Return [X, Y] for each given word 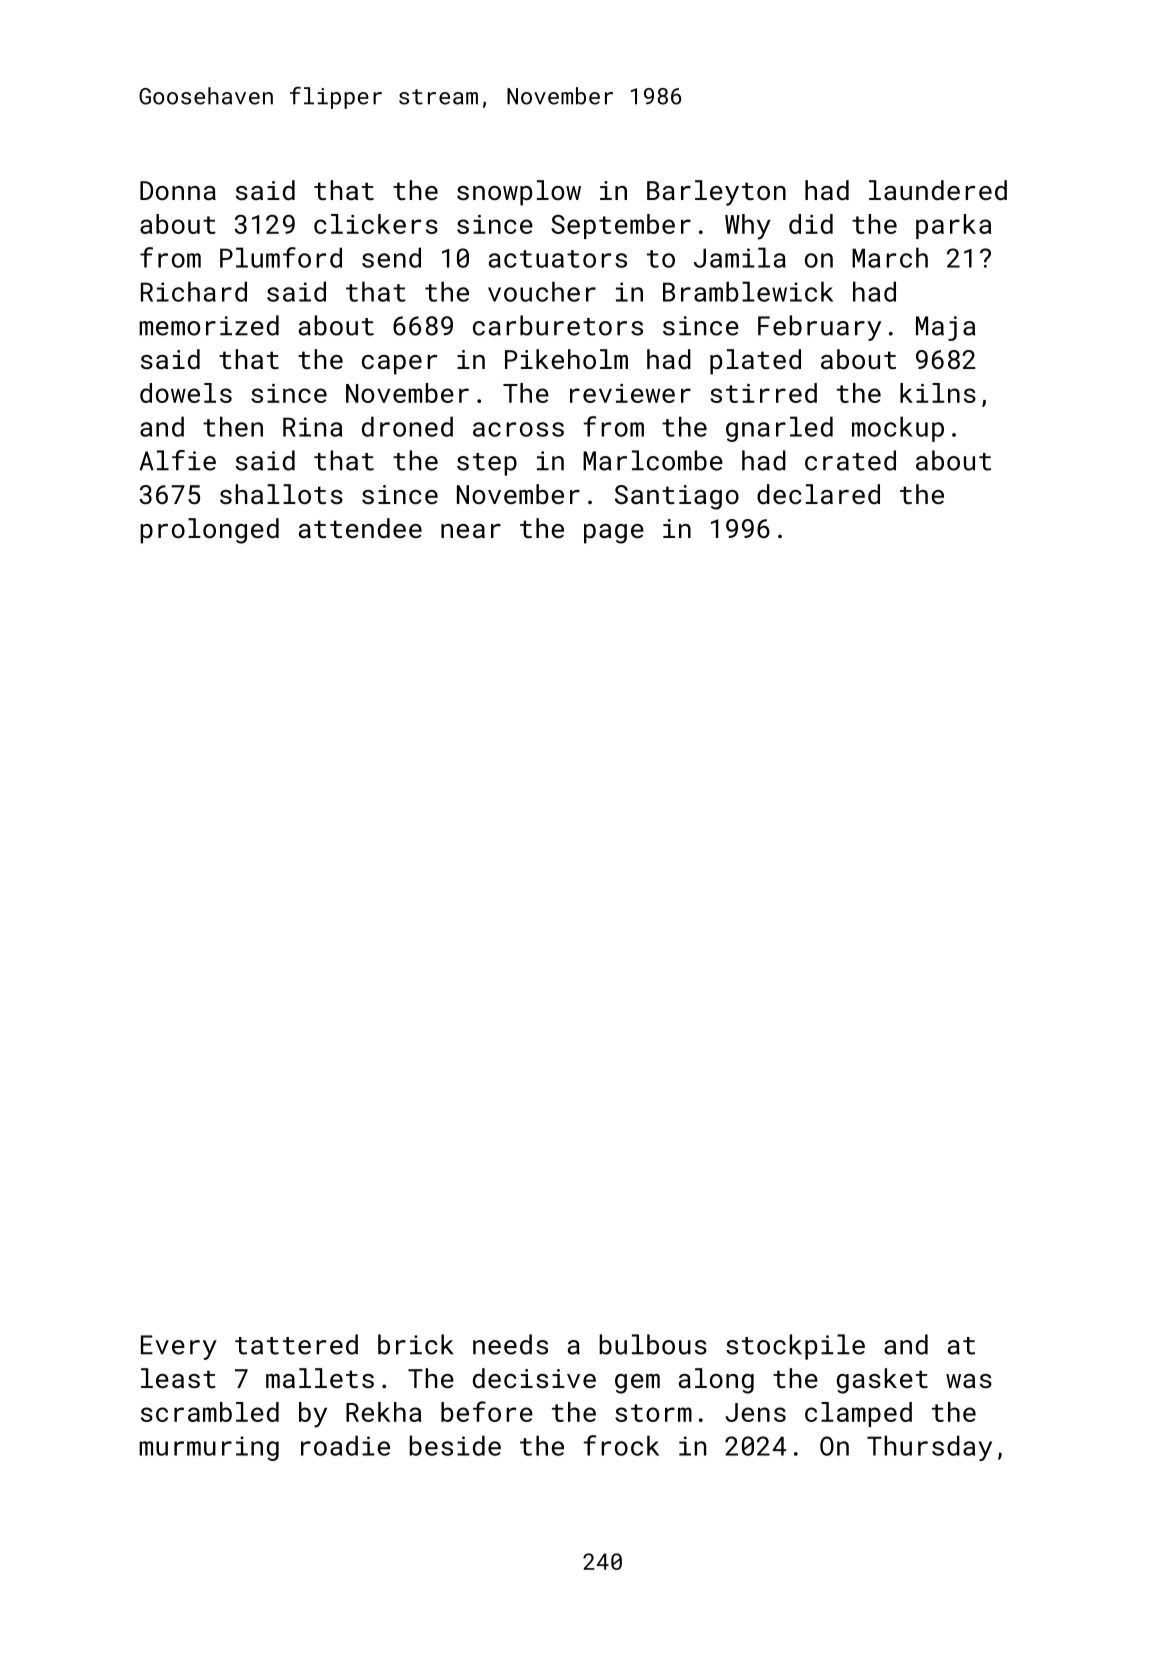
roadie [345, 1445]
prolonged [209, 531]
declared [818, 494]
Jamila [740, 257]
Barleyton [716, 193]
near [471, 531]
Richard [194, 291]
